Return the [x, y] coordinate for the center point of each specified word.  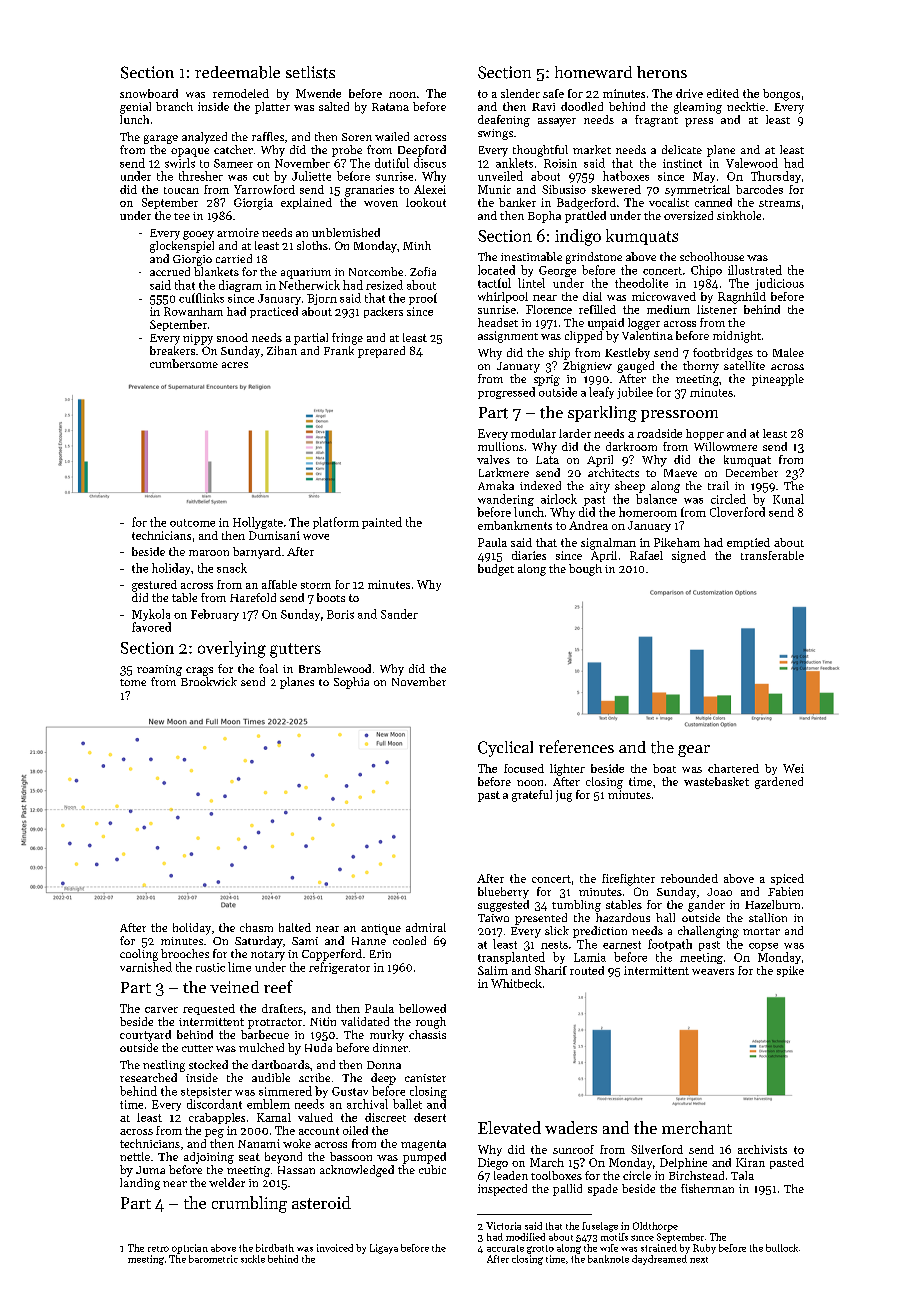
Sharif [551, 970]
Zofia [423, 271]
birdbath [275, 1248]
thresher [201, 176]
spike [790, 971]
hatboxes [626, 176]
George [557, 271]
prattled [585, 217]
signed [689, 557]
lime [239, 967]
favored [151, 627]
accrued [170, 271]
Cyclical [505, 749]
